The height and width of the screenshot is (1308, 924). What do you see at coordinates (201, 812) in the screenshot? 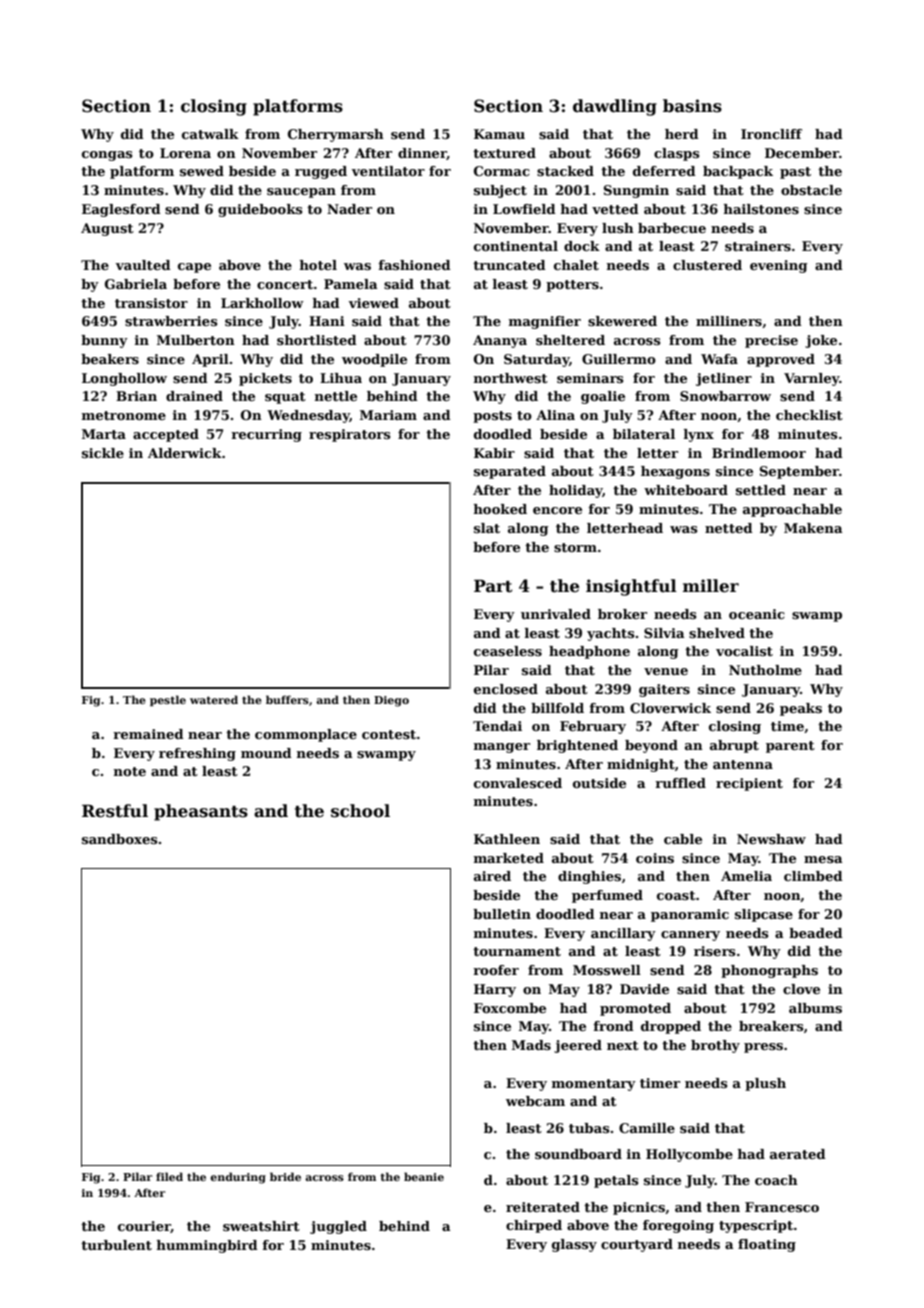
I see `pheasants` at bounding box center [201, 812].
